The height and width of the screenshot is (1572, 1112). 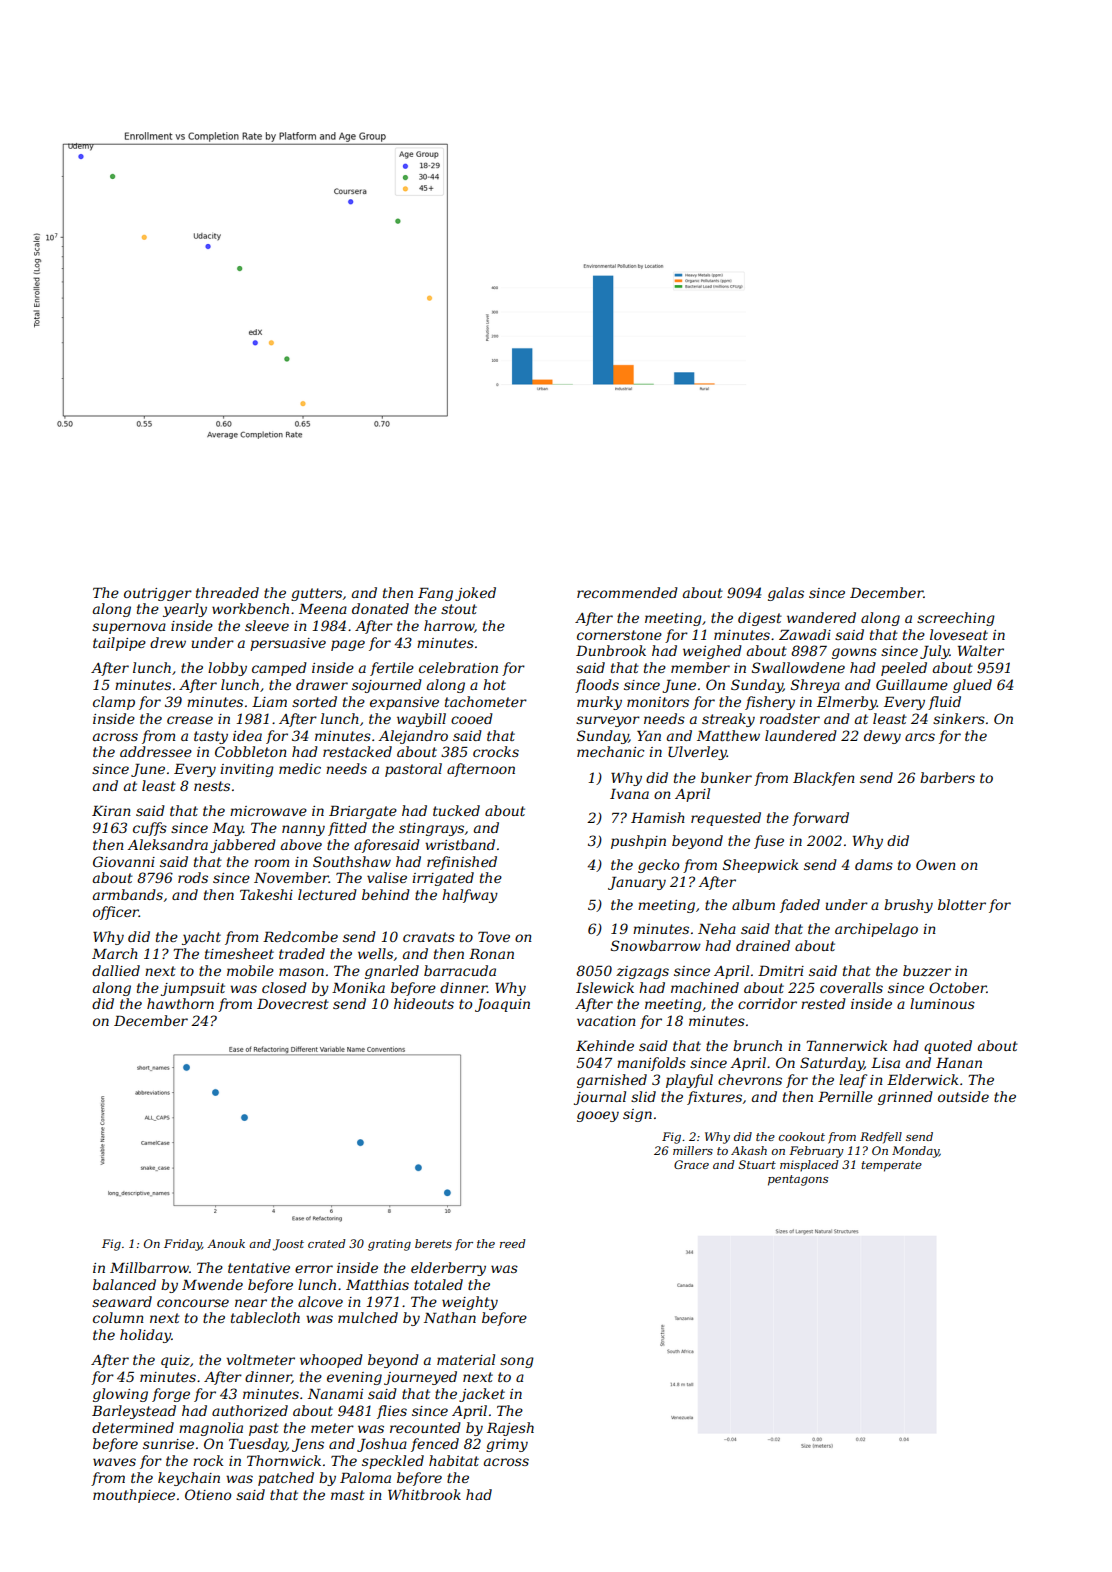 I want to click on mouthpiece, so click(x=134, y=1496).
